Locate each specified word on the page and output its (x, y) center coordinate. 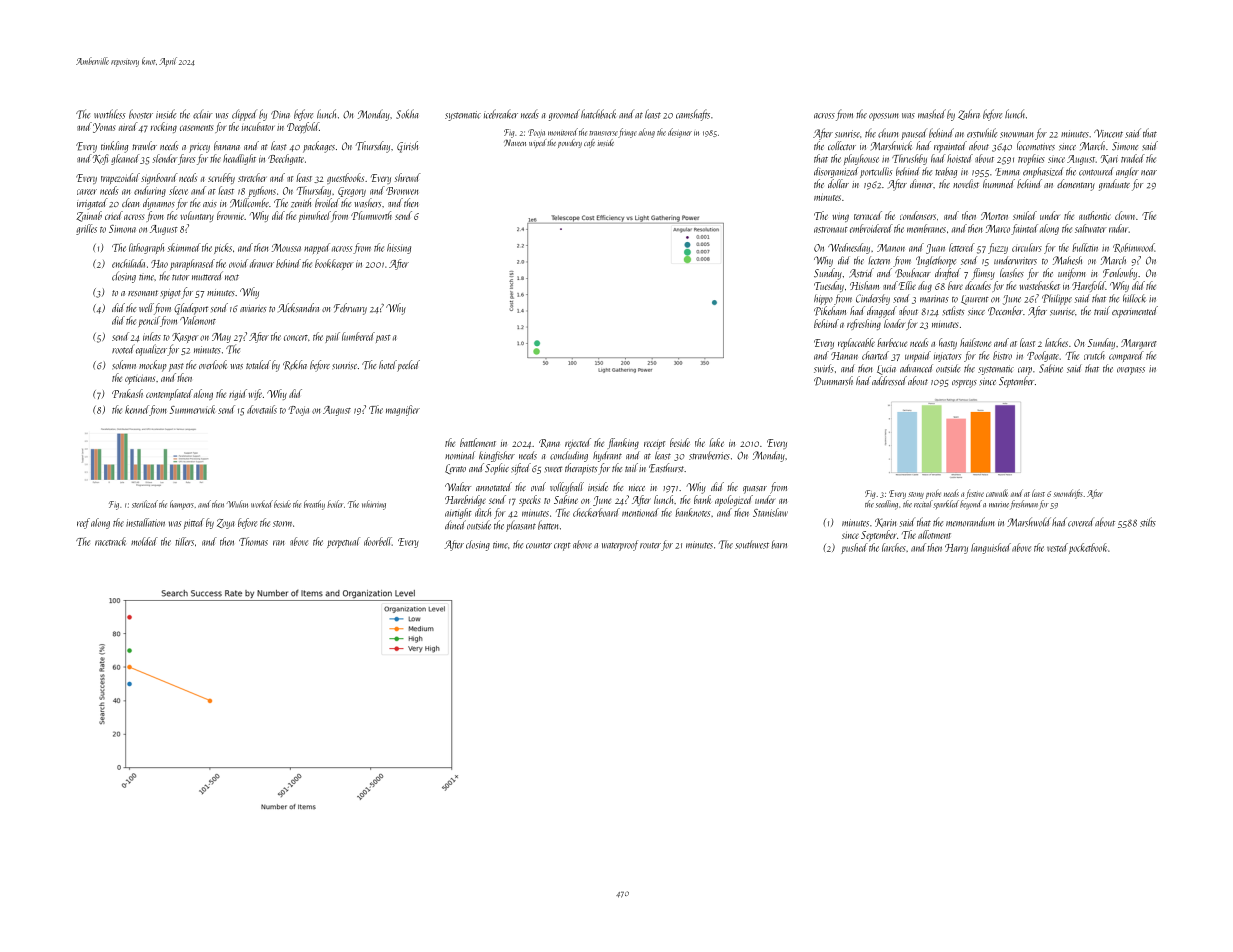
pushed (854, 548)
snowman (1016, 135)
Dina (280, 114)
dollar (838, 183)
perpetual (343, 542)
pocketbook (1088, 548)
